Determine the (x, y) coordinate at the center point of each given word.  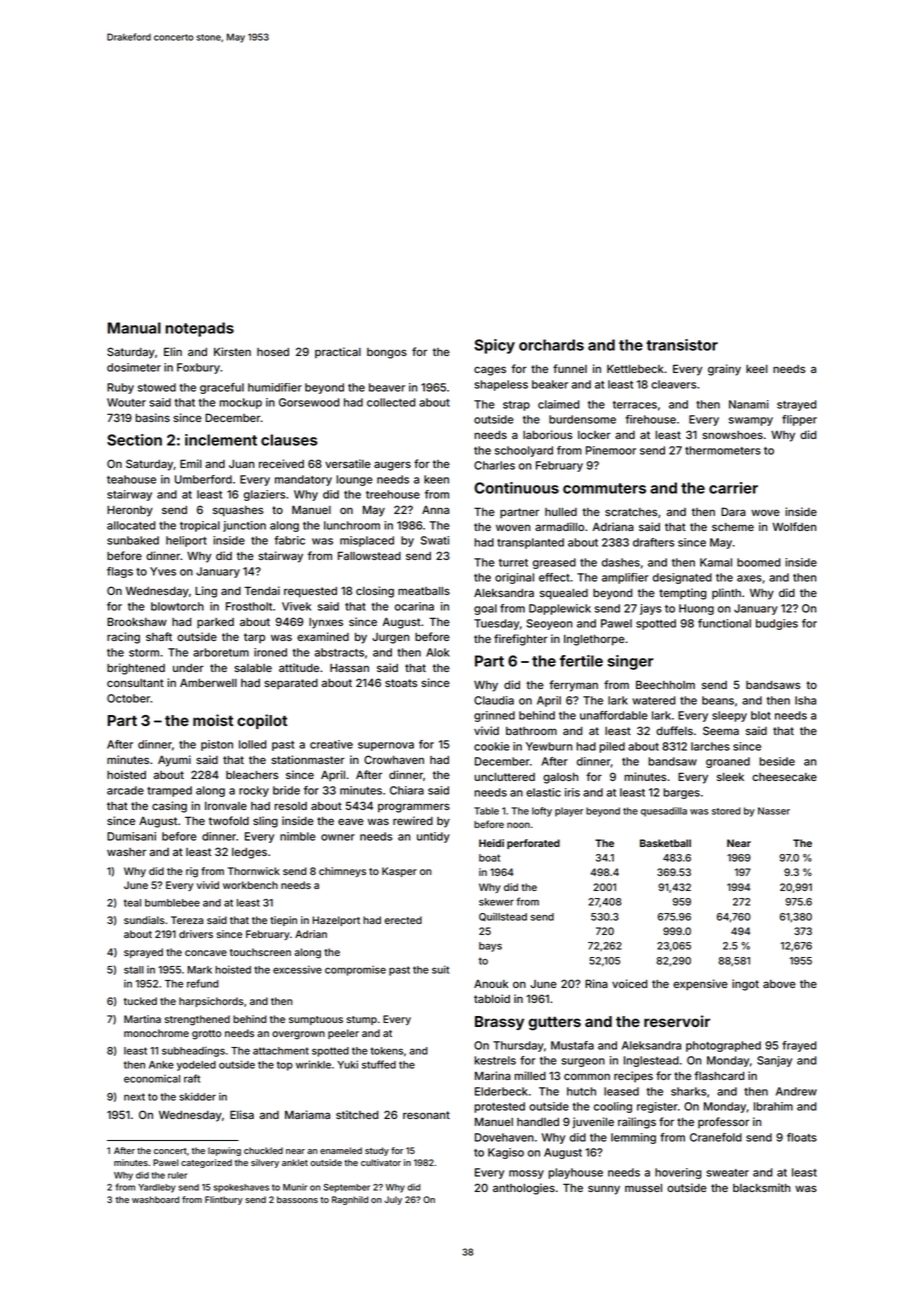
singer (630, 662)
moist (213, 720)
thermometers (723, 450)
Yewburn (549, 746)
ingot (745, 985)
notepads (199, 329)
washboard (155, 1199)
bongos (387, 353)
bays (490, 947)
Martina (142, 1019)
